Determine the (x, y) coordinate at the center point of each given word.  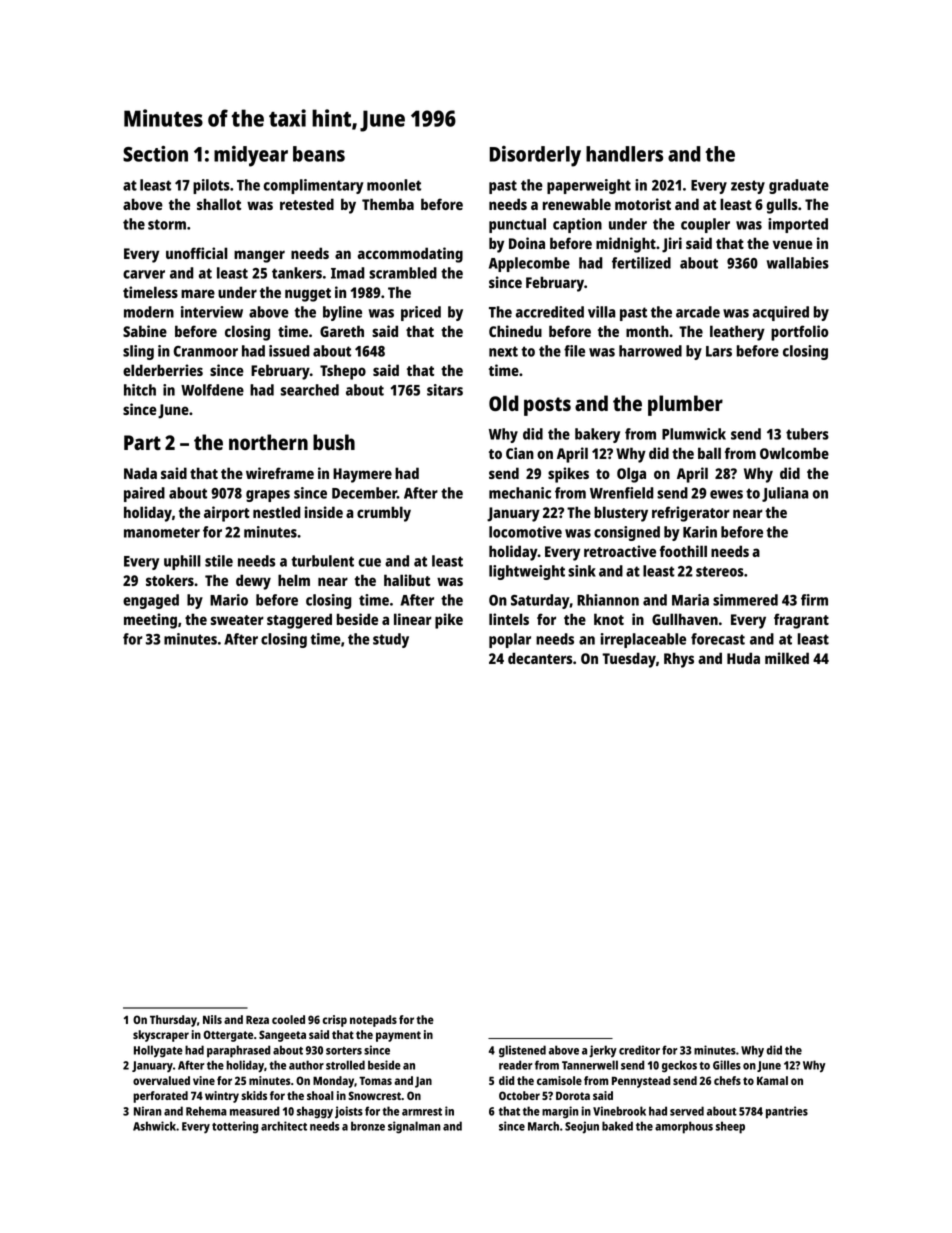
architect (284, 1126)
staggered (299, 621)
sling (138, 352)
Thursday (173, 1021)
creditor (639, 1050)
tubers (807, 434)
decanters (540, 658)
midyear (251, 156)
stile (219, 561)
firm (814, 600)
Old (504, 403)
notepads (373, 1021)
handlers (624, 154)
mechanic (520, 493)
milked (787, 658)
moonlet (394, 185)
